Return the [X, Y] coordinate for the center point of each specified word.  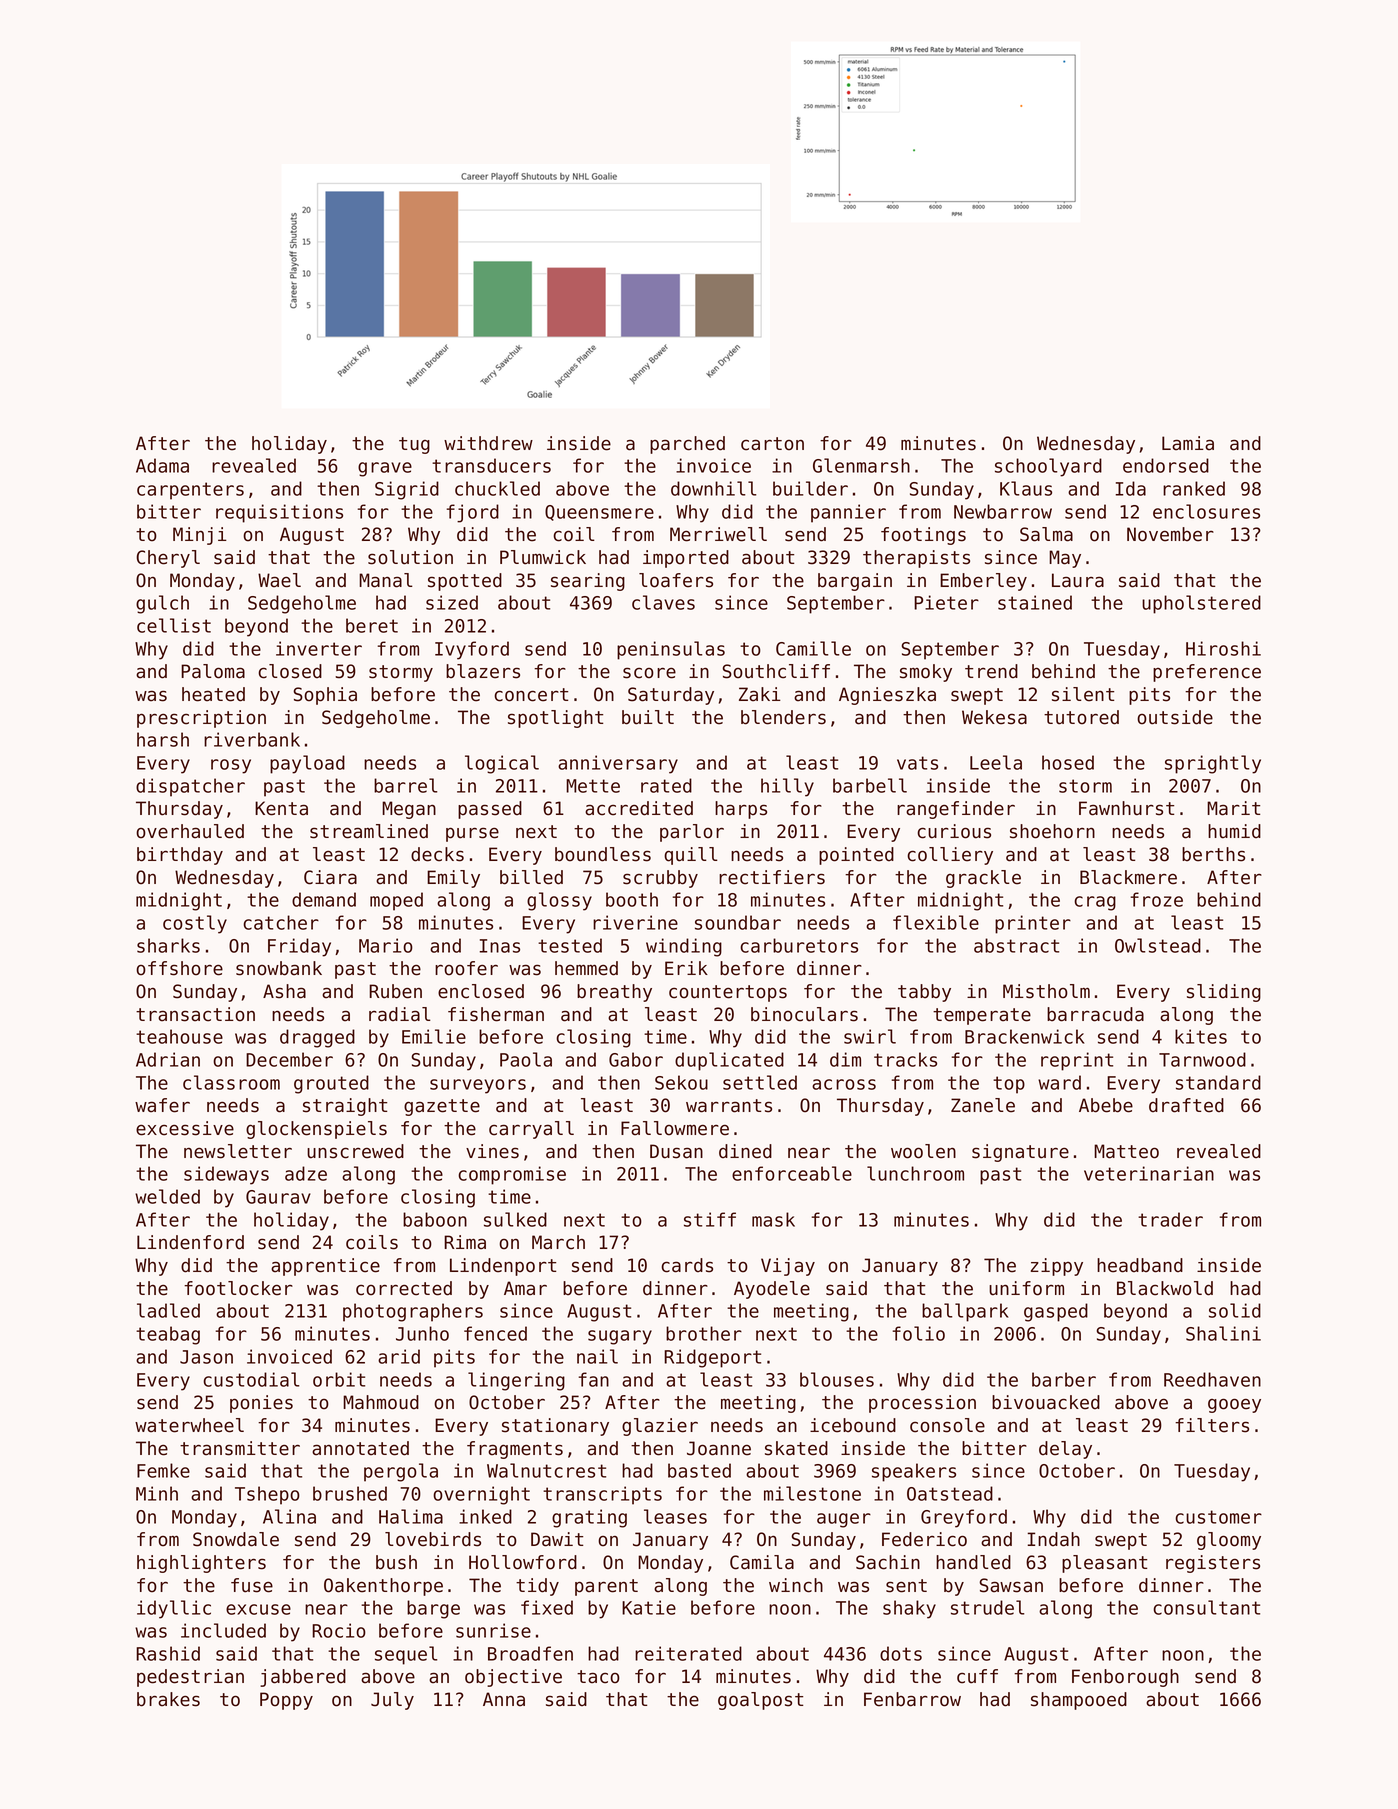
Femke [163, 1470]
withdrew [488, 443]
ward [1059, 1082]
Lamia [1188, 443]
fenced [495, 1333]
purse [472, 834]
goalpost [760, 1701]
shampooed [1079, 1701]
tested [570, 945]
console [947, 1425]
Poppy [286, 1701]
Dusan [676, 1151]
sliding [1224, 993]
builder [810, 488]
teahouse [179, 1036]
